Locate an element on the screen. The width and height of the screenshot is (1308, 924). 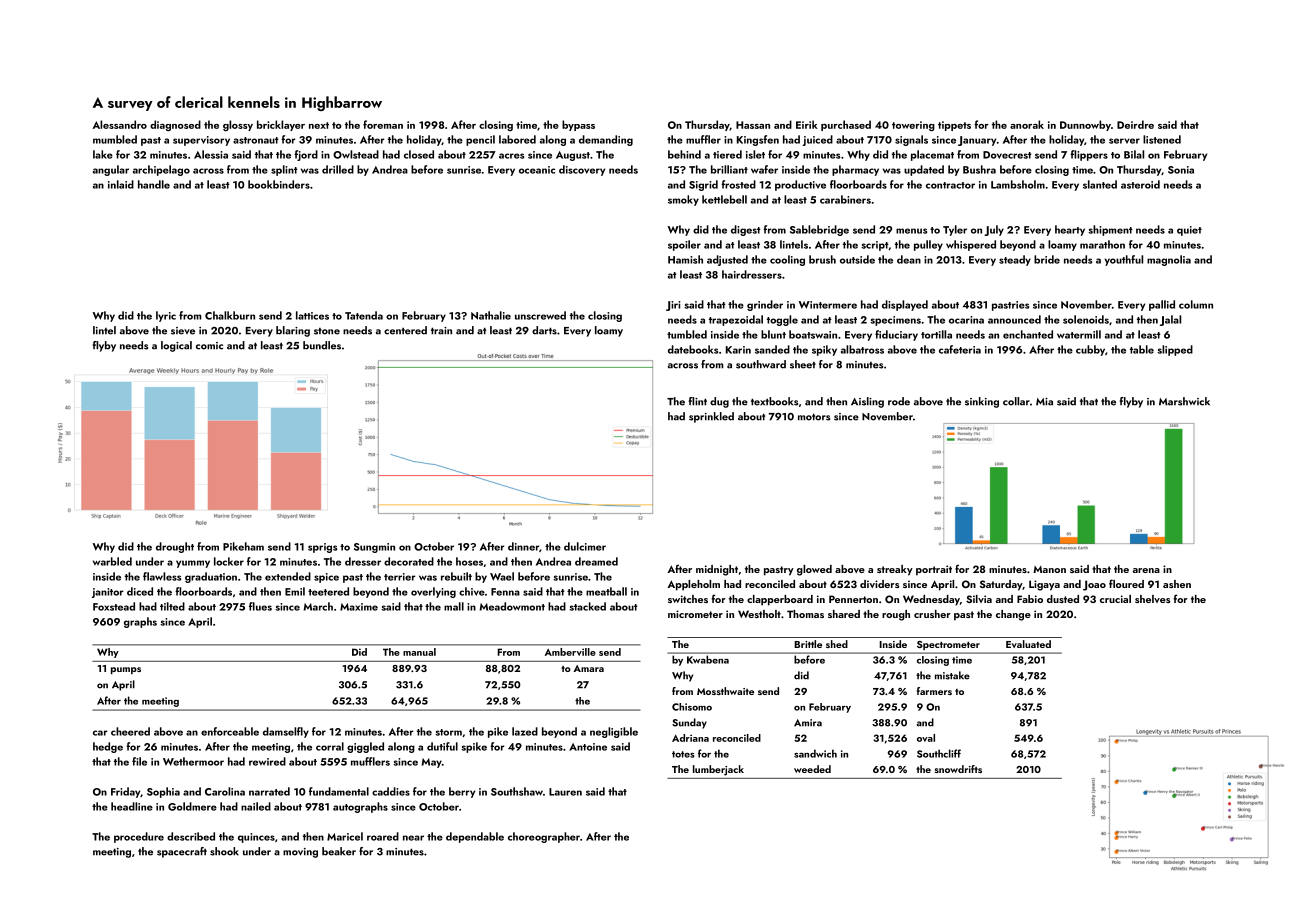
bypass is located at coordinates (578, 125).
